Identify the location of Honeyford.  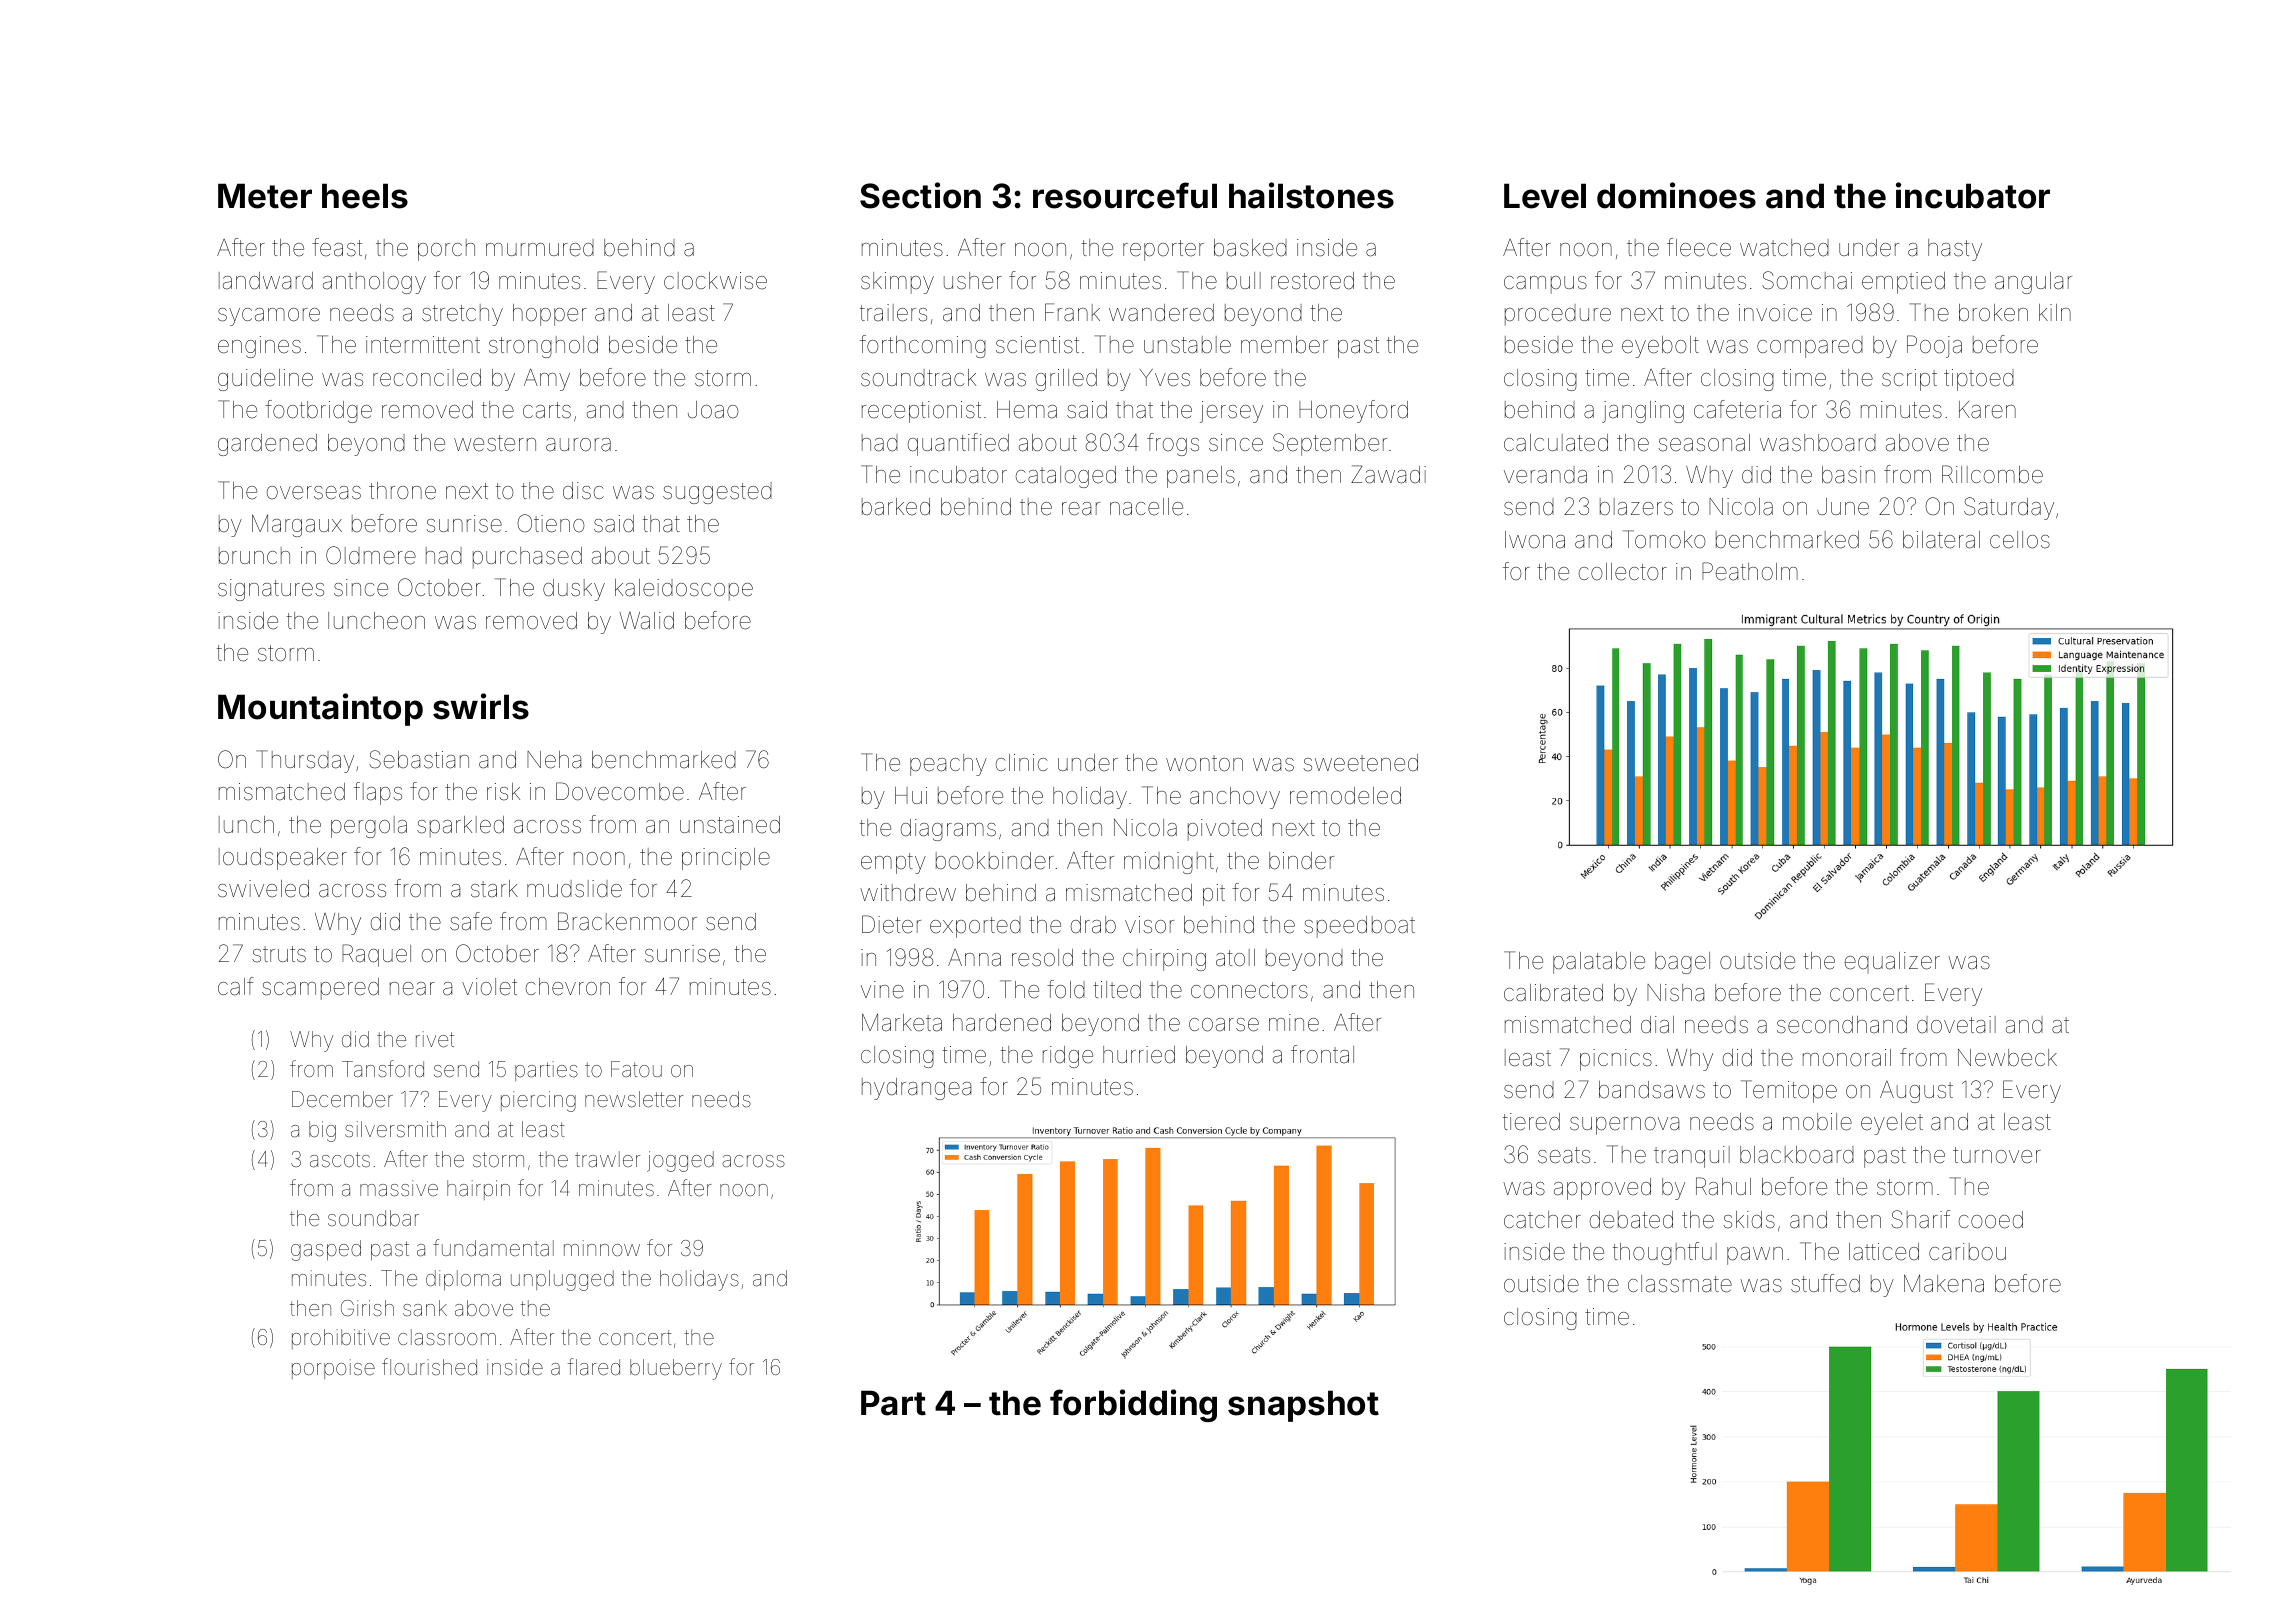
(1353, 411).
